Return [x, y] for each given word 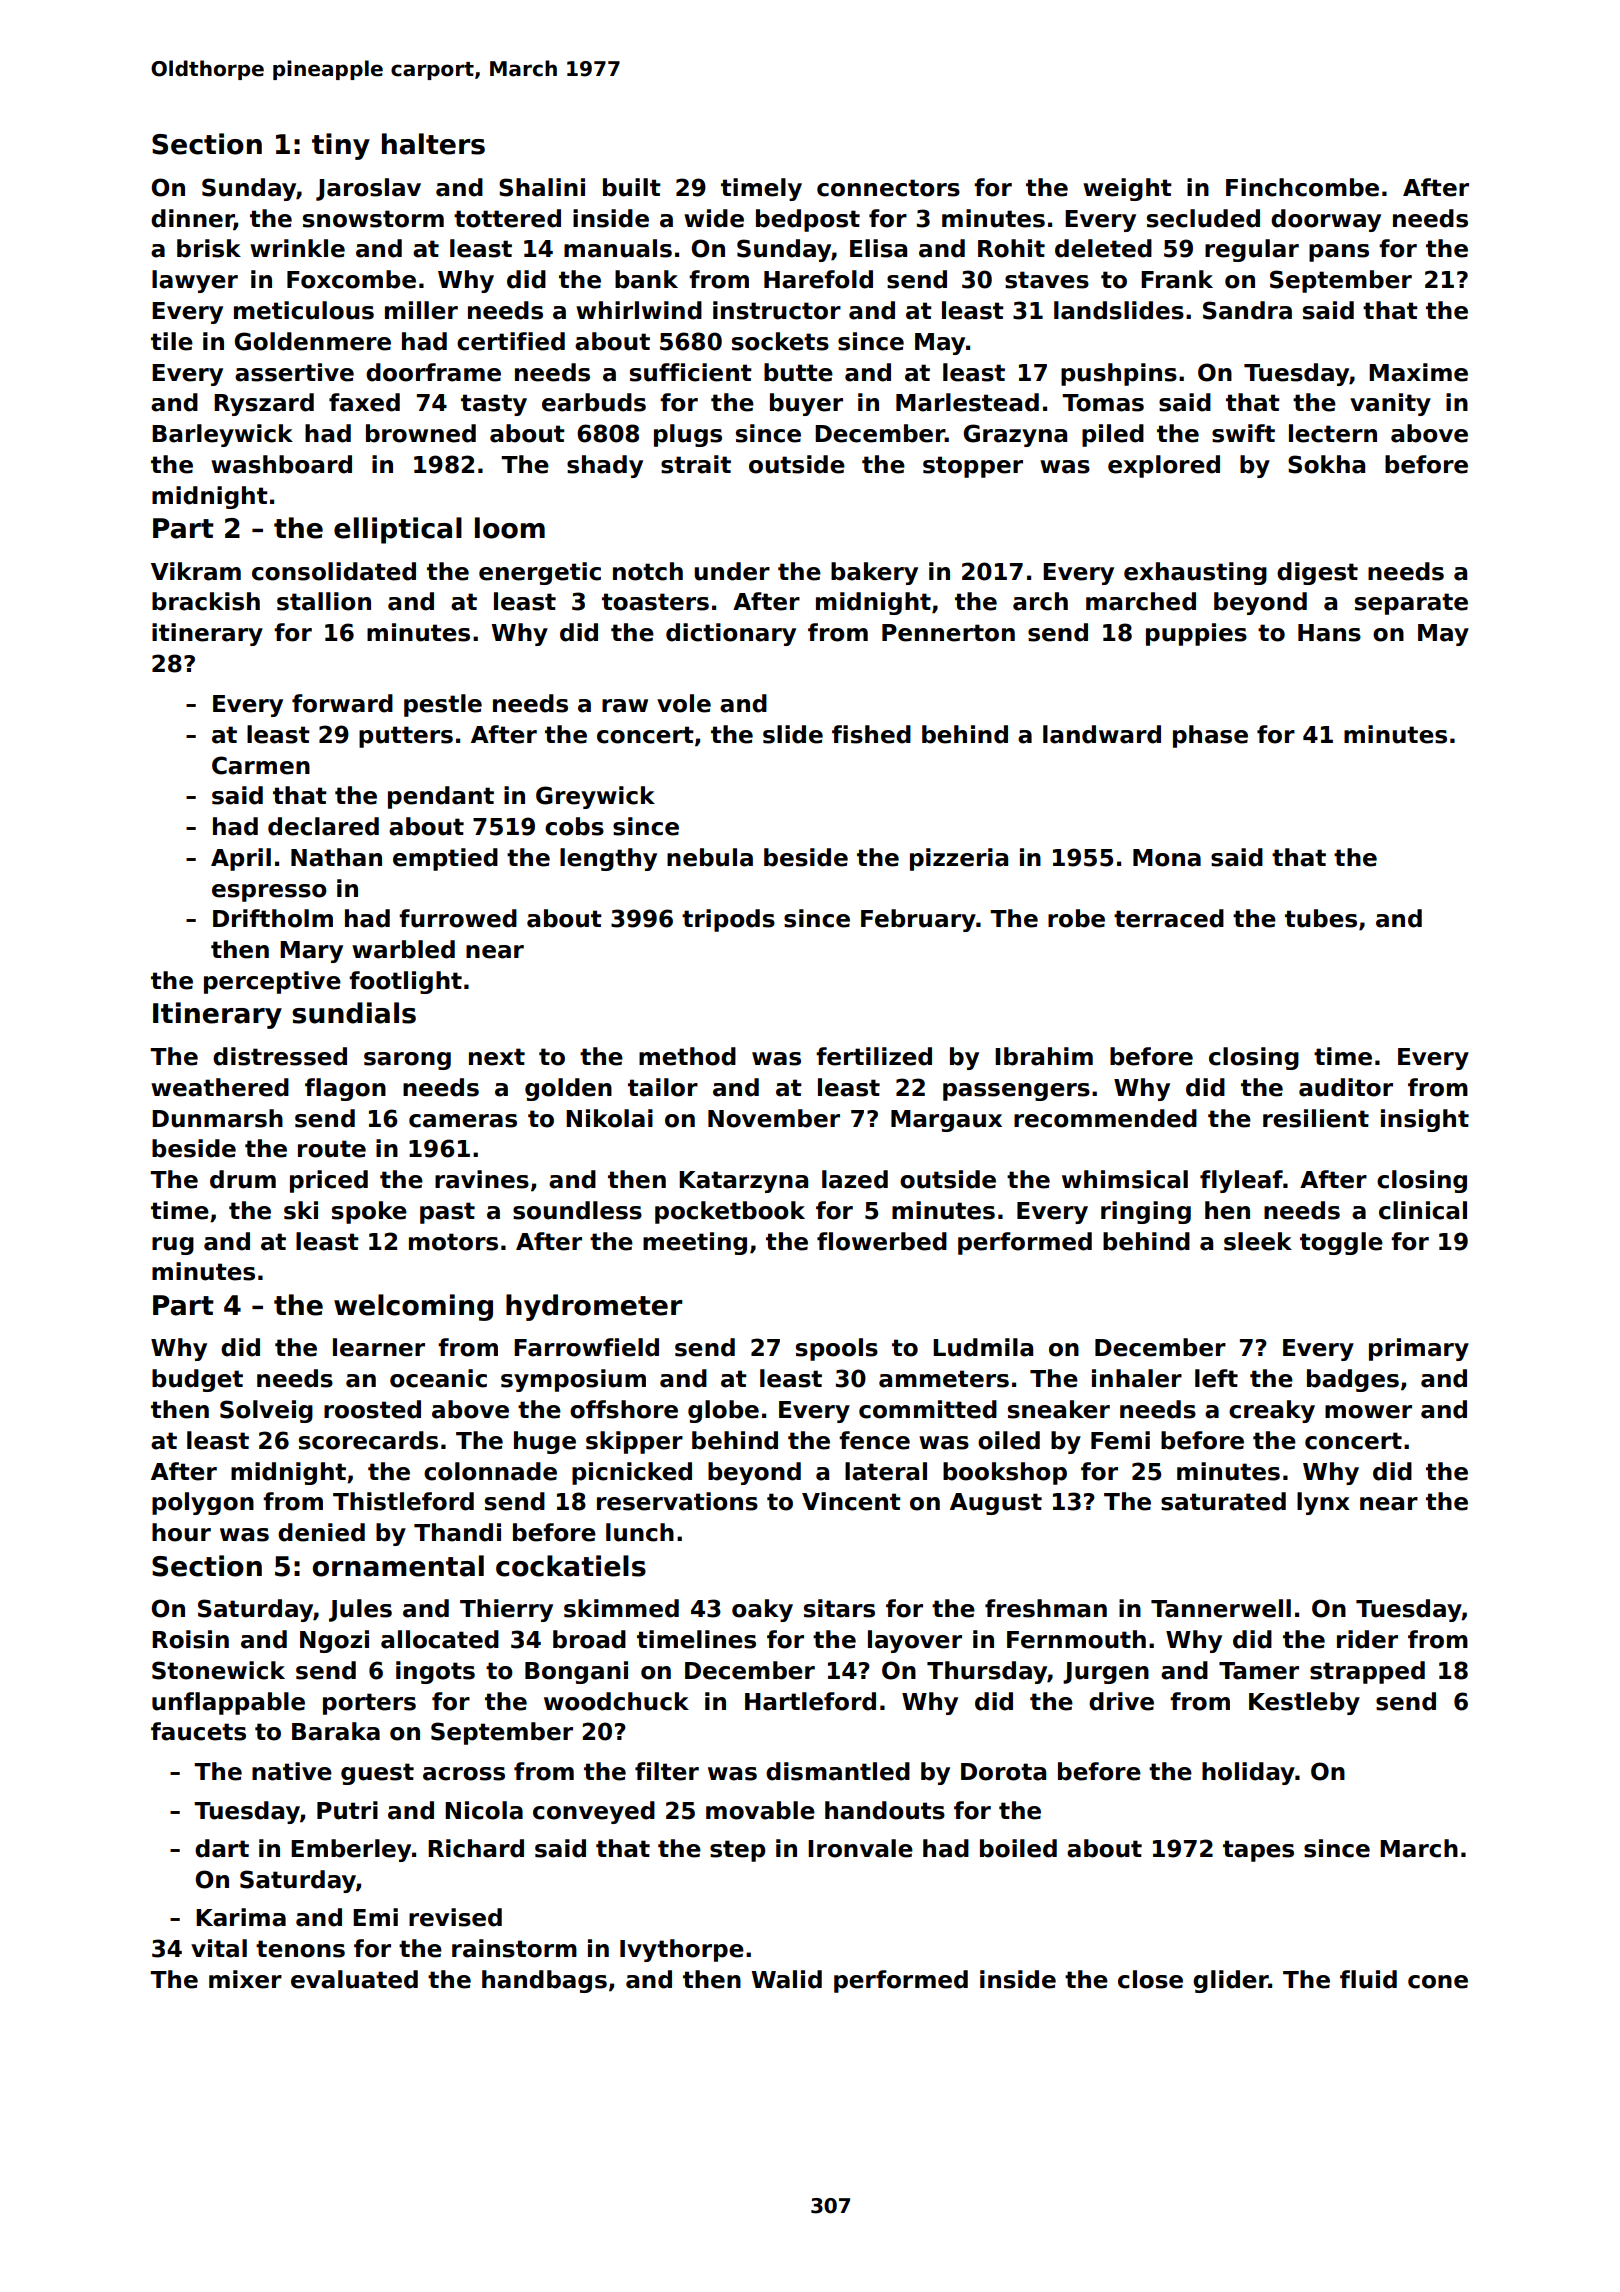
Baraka [336, 1731]
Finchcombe [1302, 187]
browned [421, 433]
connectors [888, 188]
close [1150, 1979]
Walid [786, 1979]
